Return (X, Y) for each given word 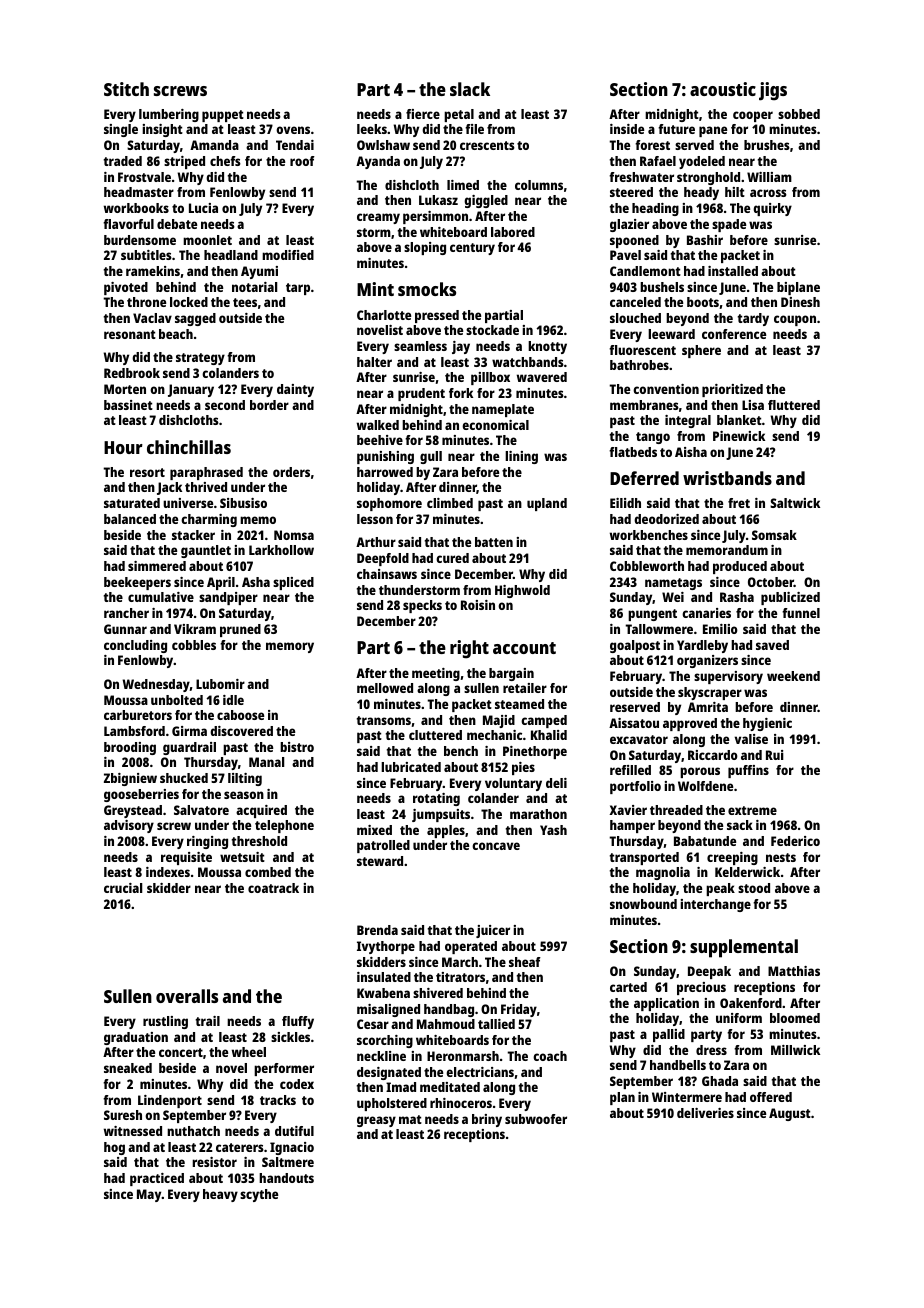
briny (487, 1120)
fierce (423, 114)
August (790, 1114)
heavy (220, 1195)
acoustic (723, 89)
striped (184, 162)
